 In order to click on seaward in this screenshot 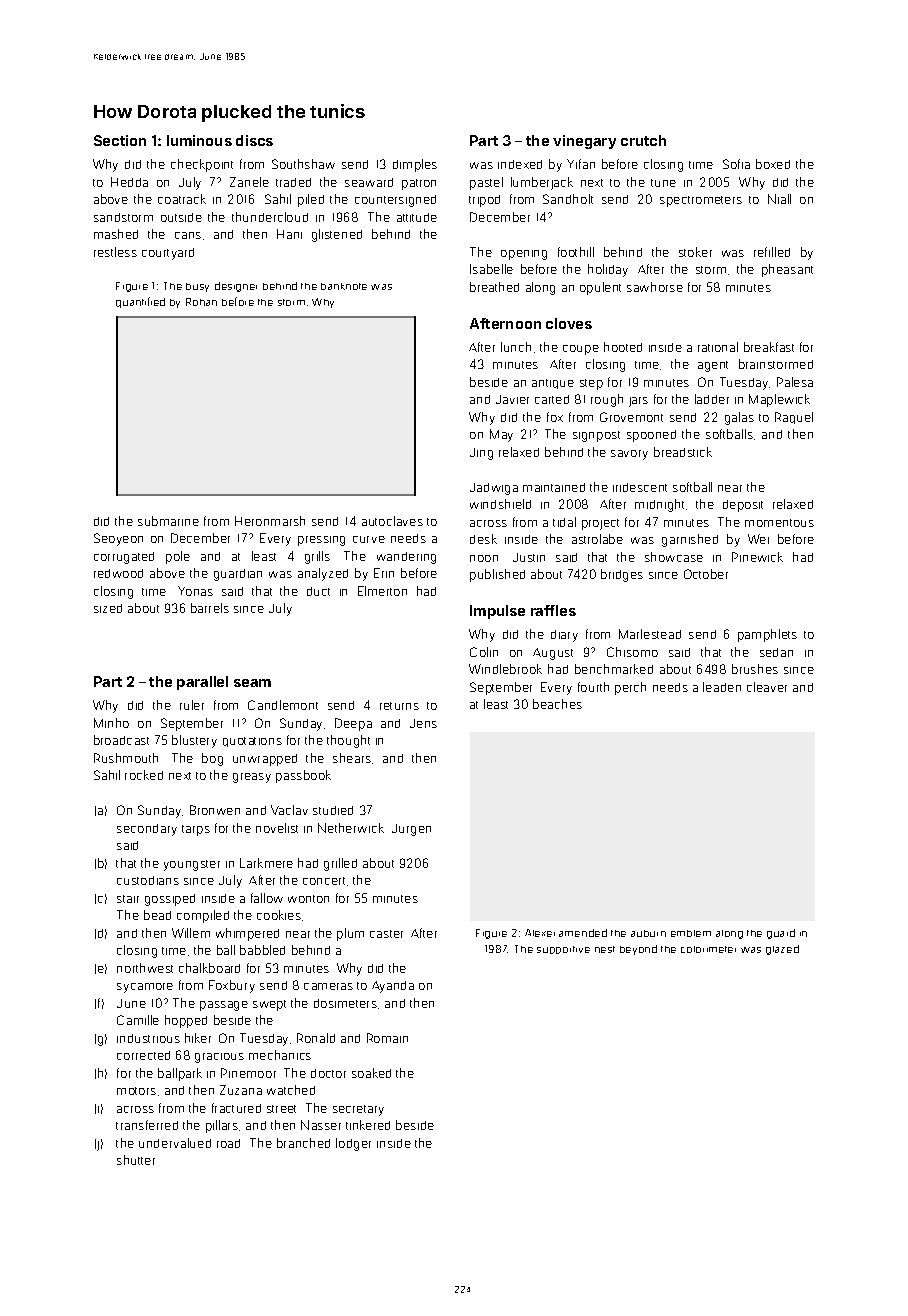, I will do `click(369, 182)`.
